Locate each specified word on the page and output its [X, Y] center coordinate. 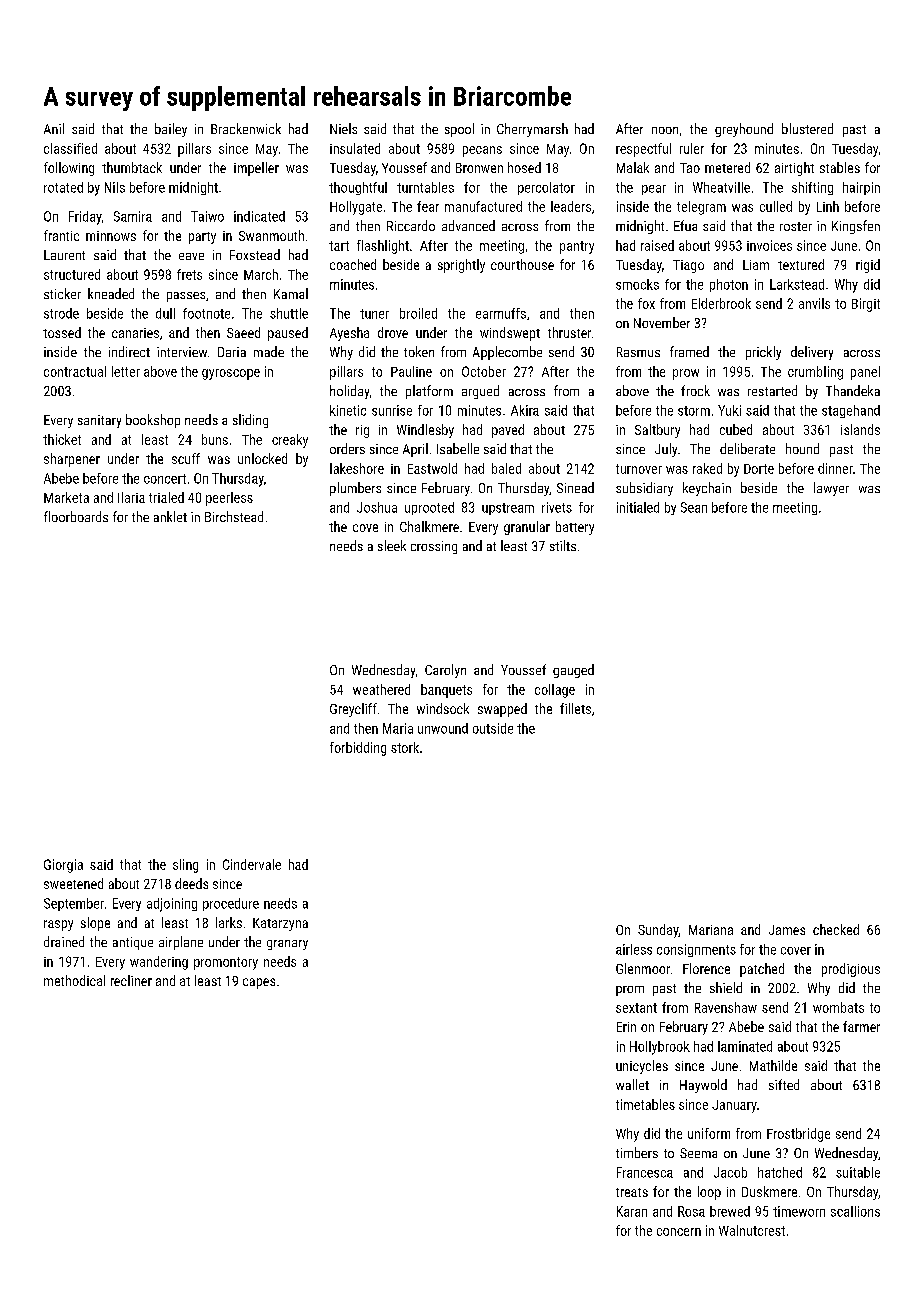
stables [840, 167]
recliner [131, 980]
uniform [709, 1133]
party [202, 238]
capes [259, 983]
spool [459, 130]
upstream [508, 509]
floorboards [76, 516]
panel [865, 373]
